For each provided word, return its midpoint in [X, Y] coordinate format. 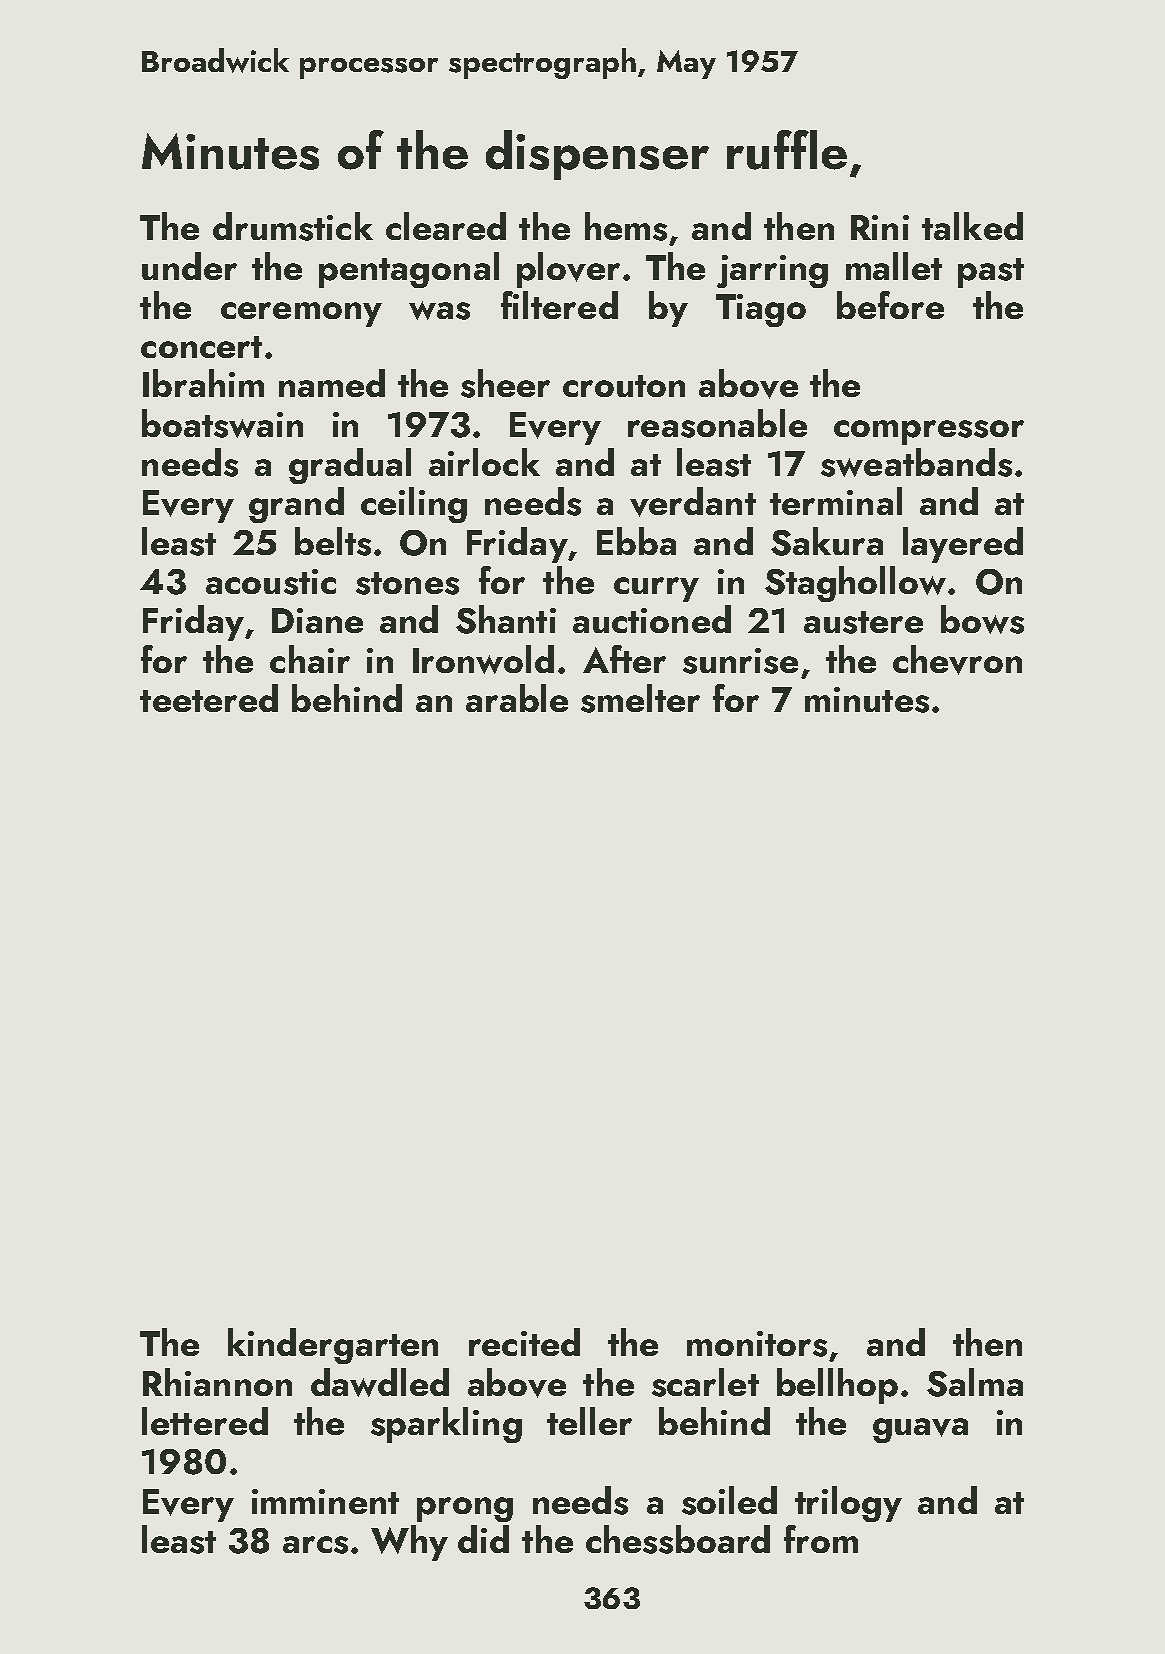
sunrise [740, 661]
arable [517, 698]
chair [310, 659]
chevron [957, 660]
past [991, 273]
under [189, 266]
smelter [640, 698]
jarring [772, 271]
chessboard [678, 1539]
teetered [209, 698]
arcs [315, 1545]
